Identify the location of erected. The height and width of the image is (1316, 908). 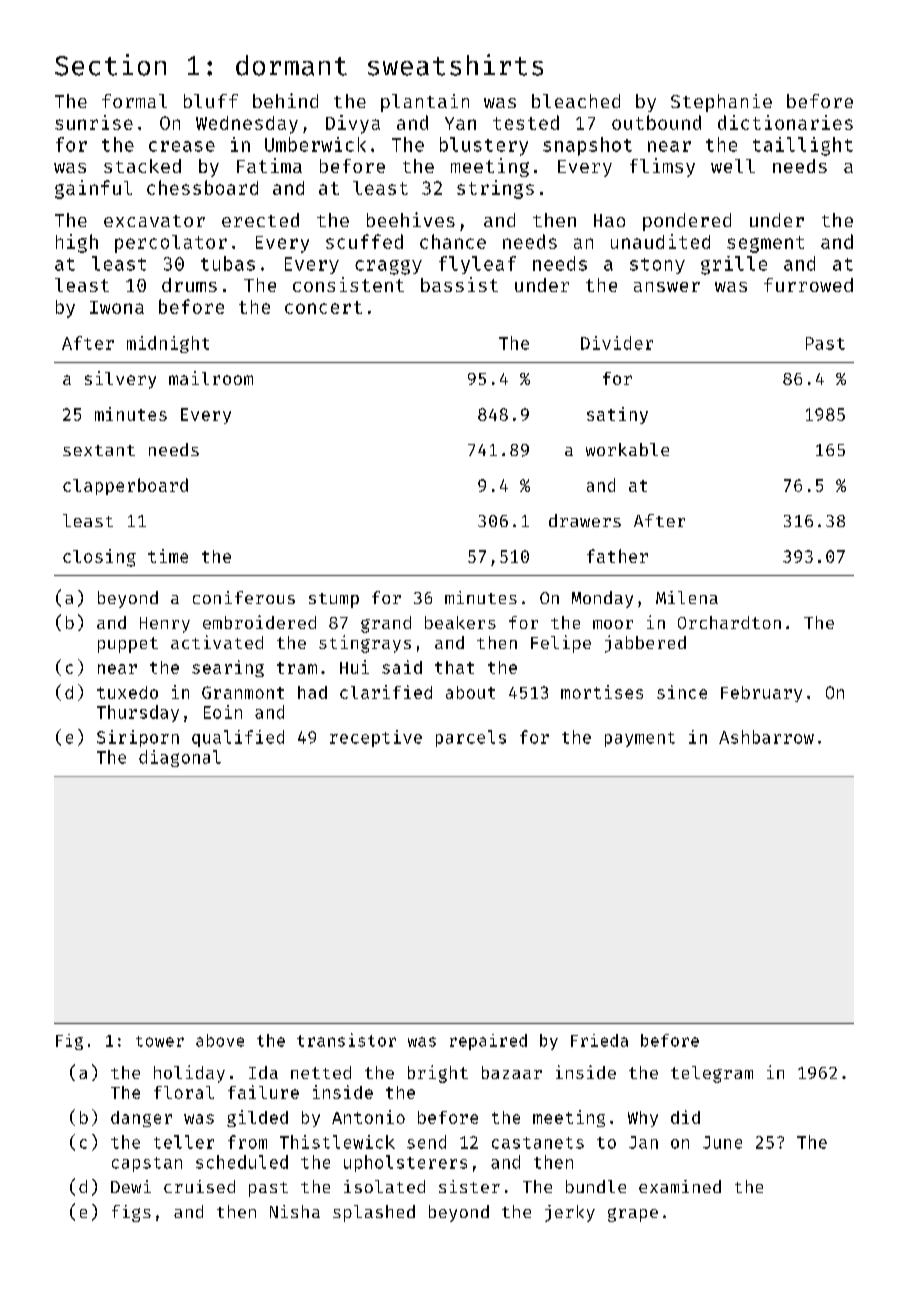
(260, 220).
